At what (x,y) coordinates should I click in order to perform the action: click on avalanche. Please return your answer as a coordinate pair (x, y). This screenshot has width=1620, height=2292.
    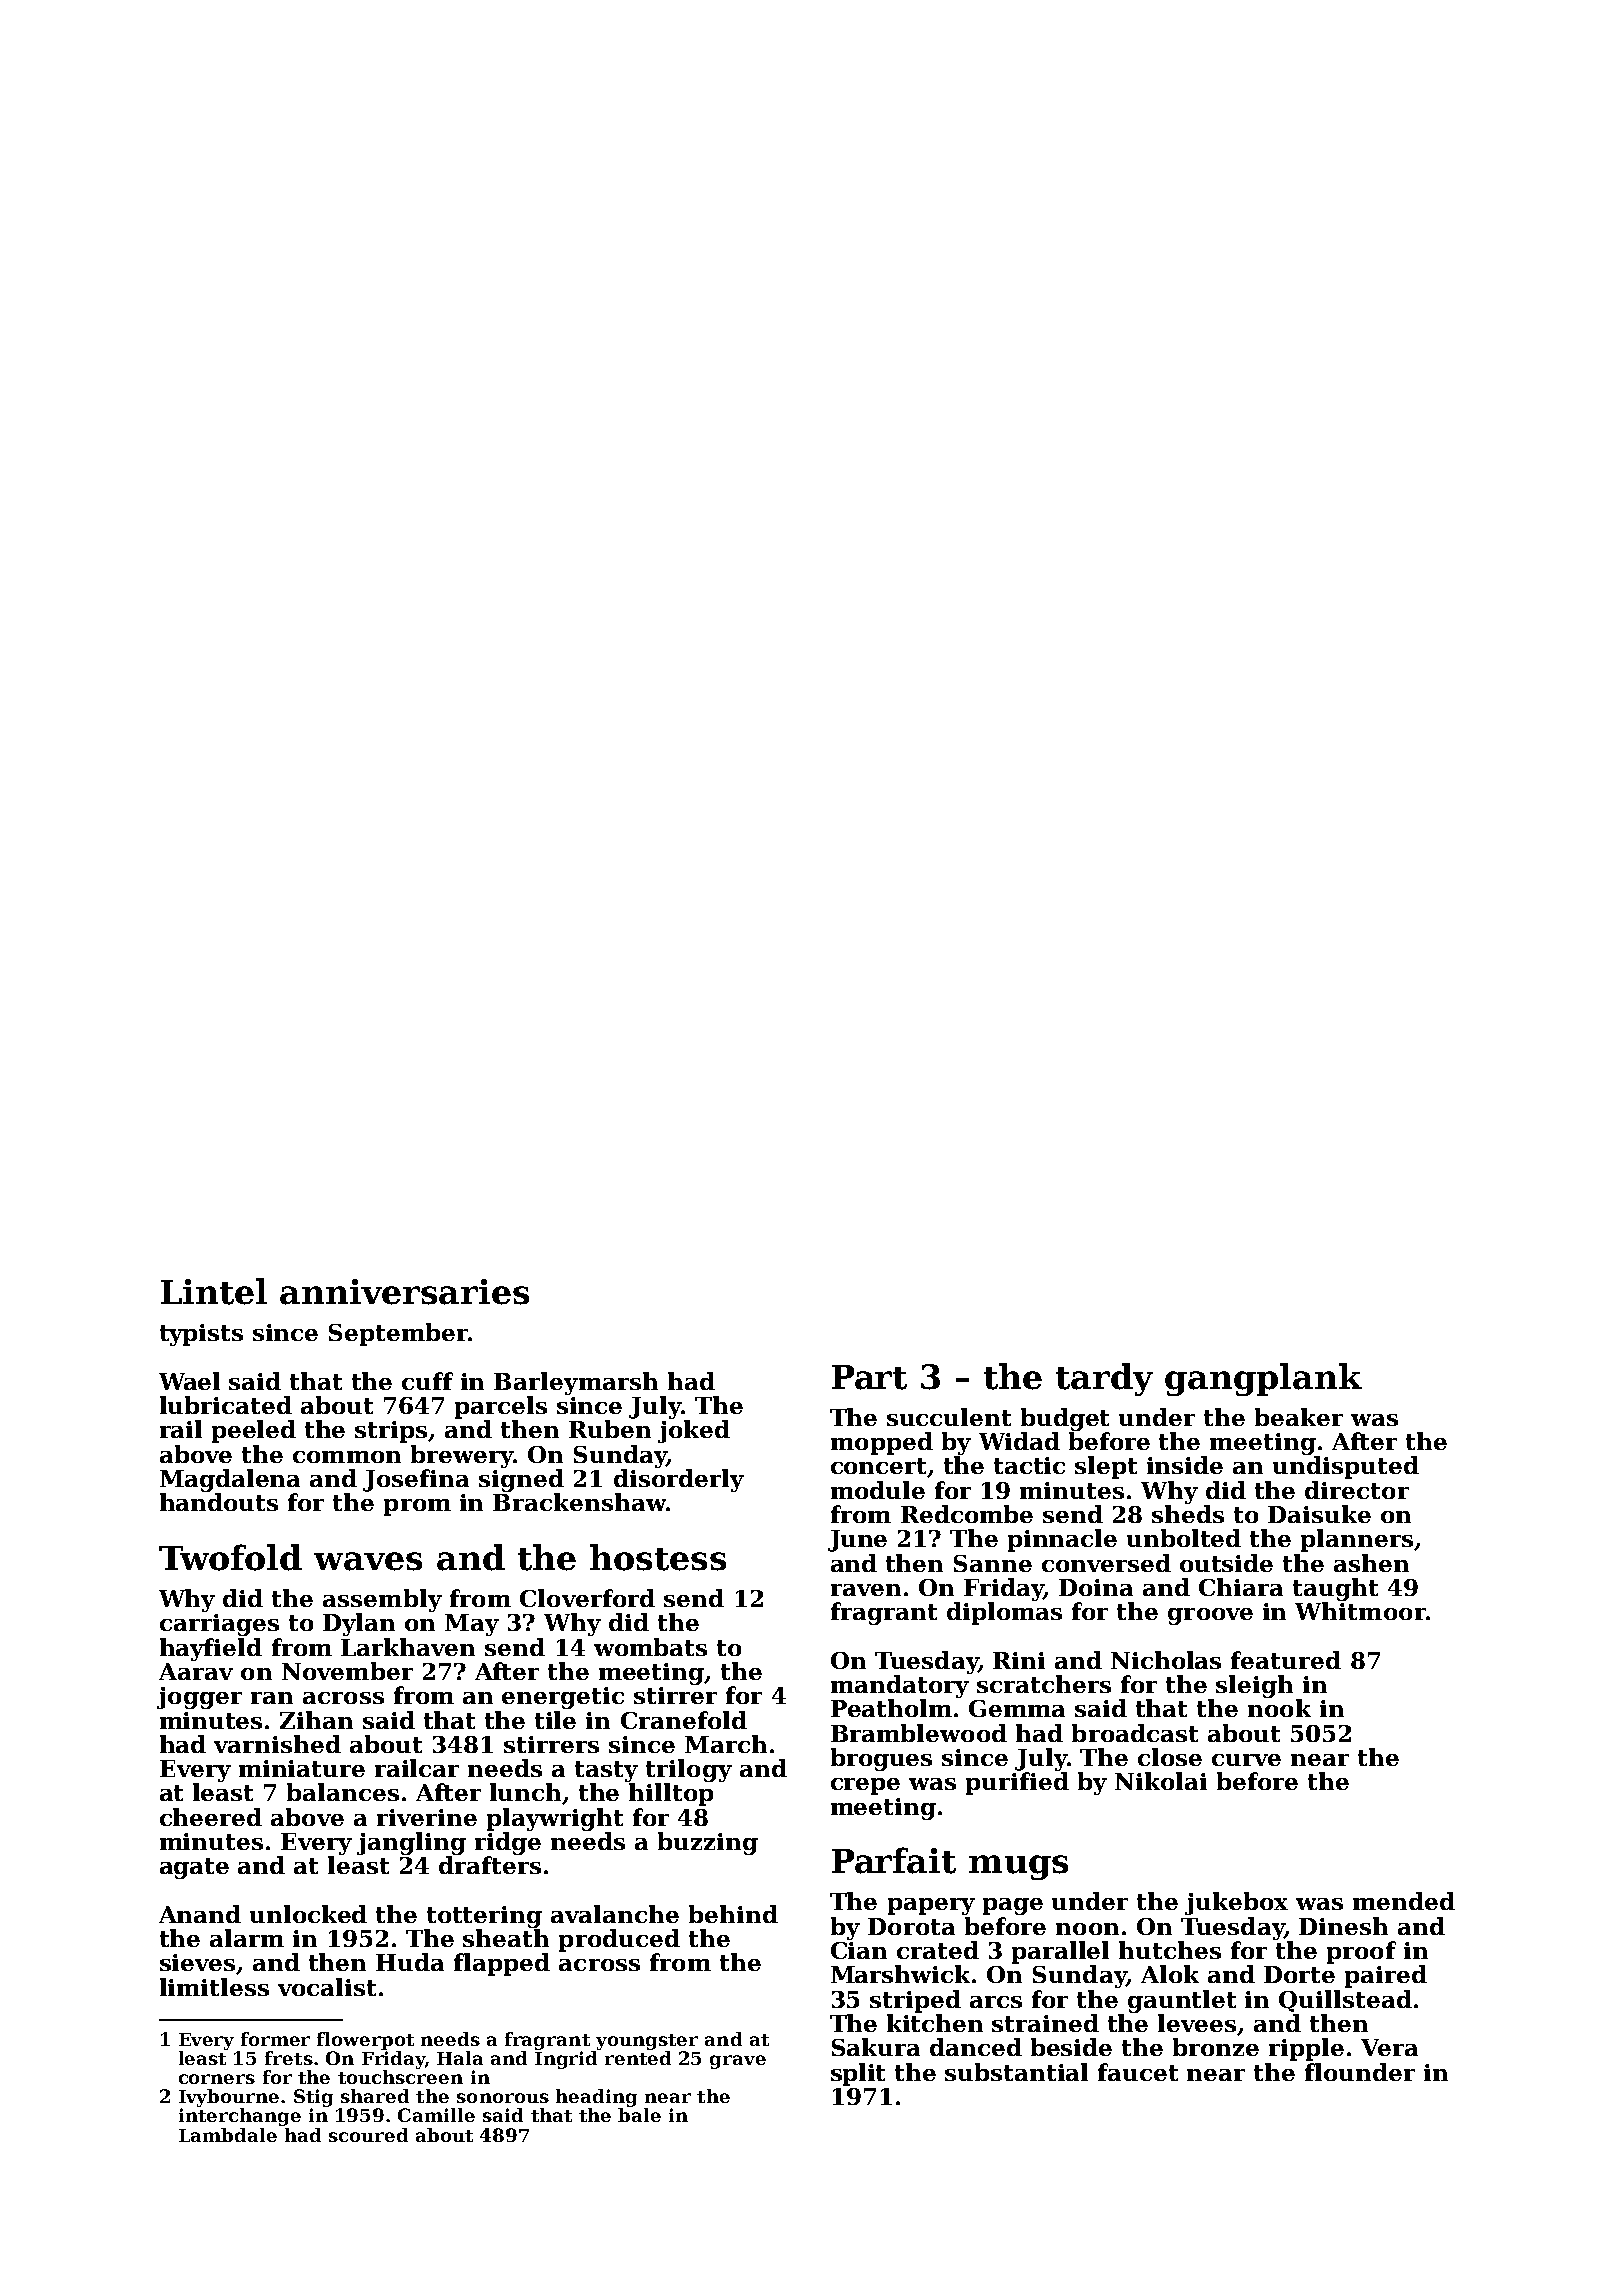
    Looking at the image, I should click on (615, 1914).
